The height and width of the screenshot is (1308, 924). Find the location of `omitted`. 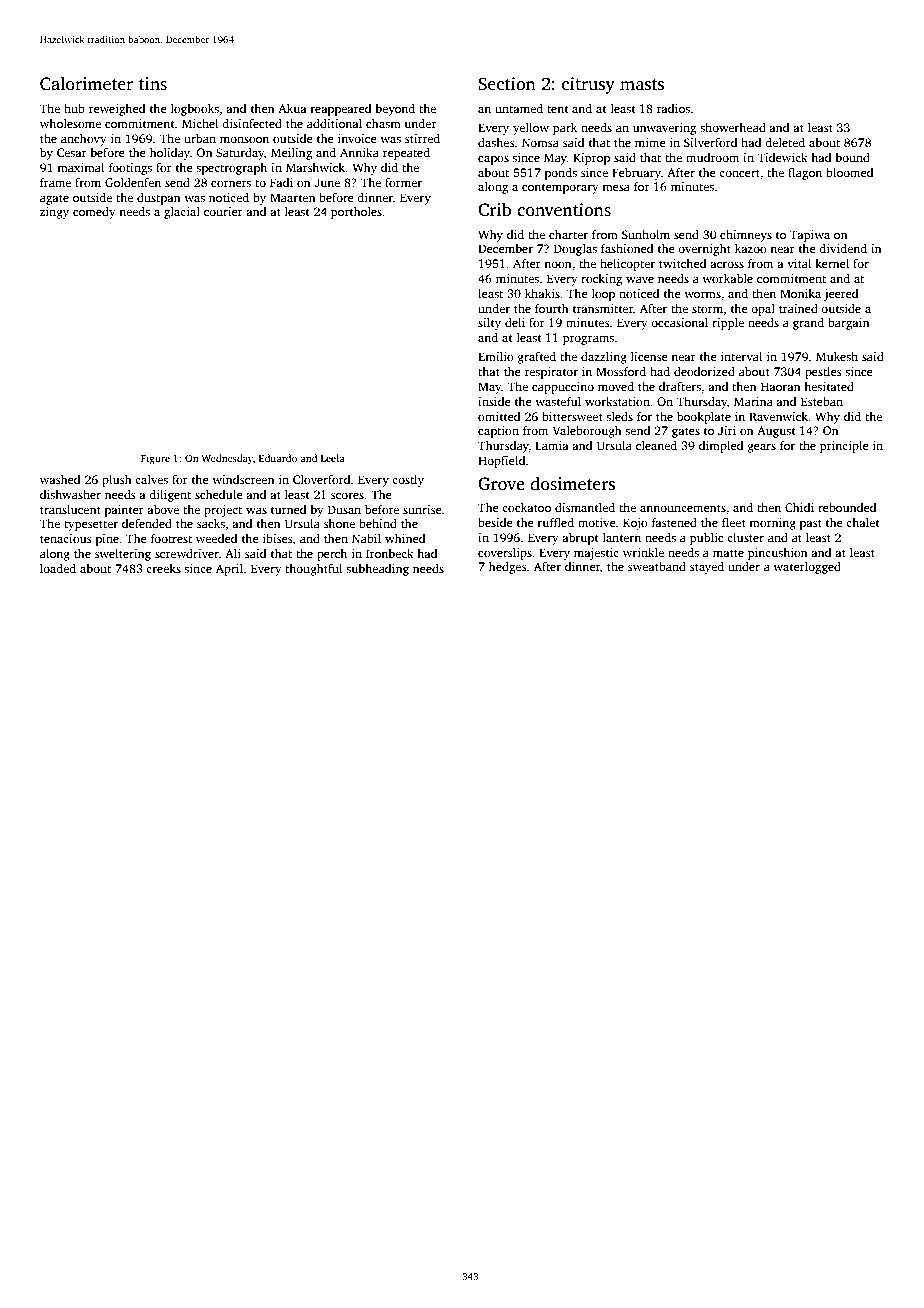

omitted is located at coordinates (499, 416).
